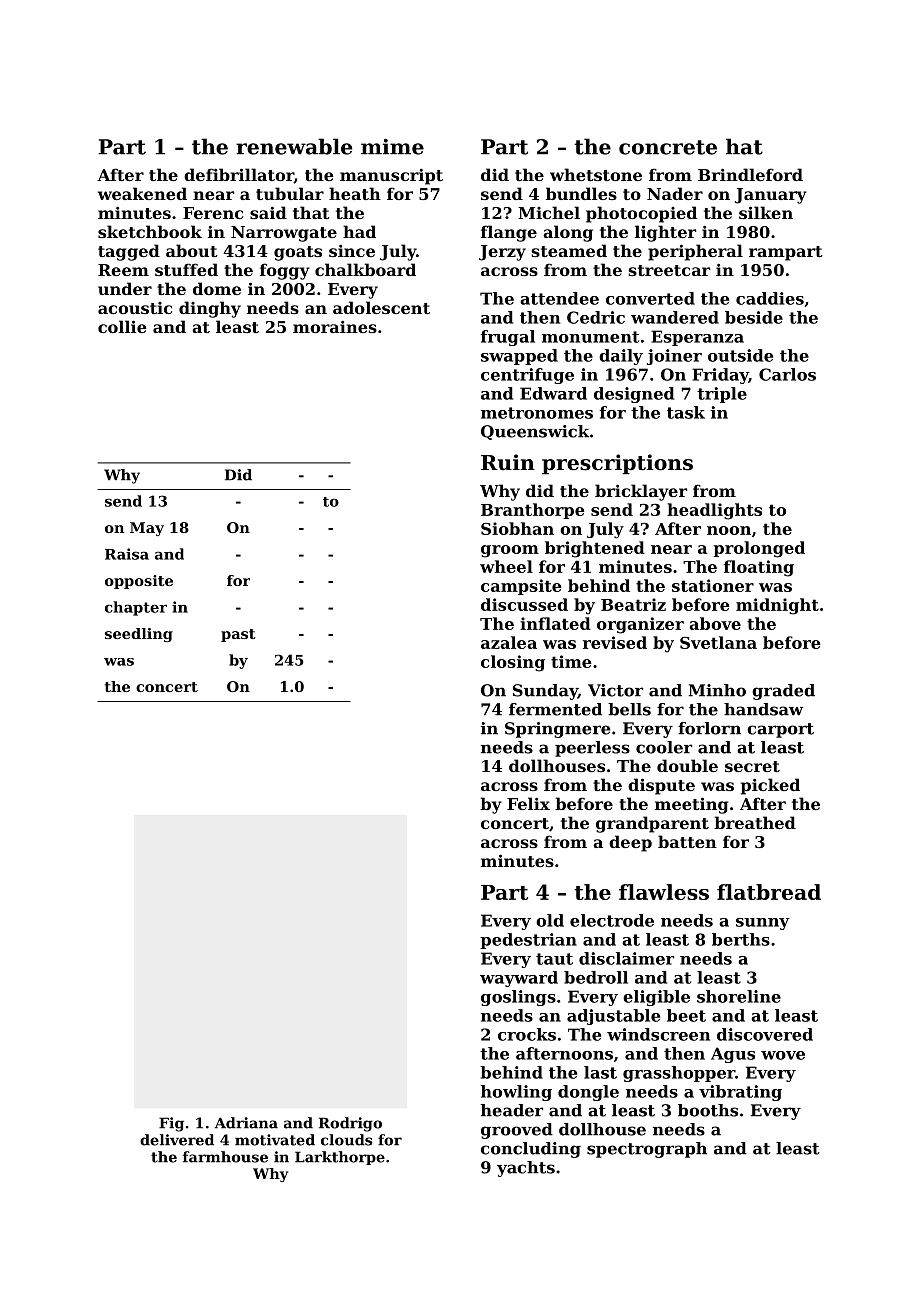  Describe the element at coordinates (392, 147) in the screenshot. I see `mime` at that location.
